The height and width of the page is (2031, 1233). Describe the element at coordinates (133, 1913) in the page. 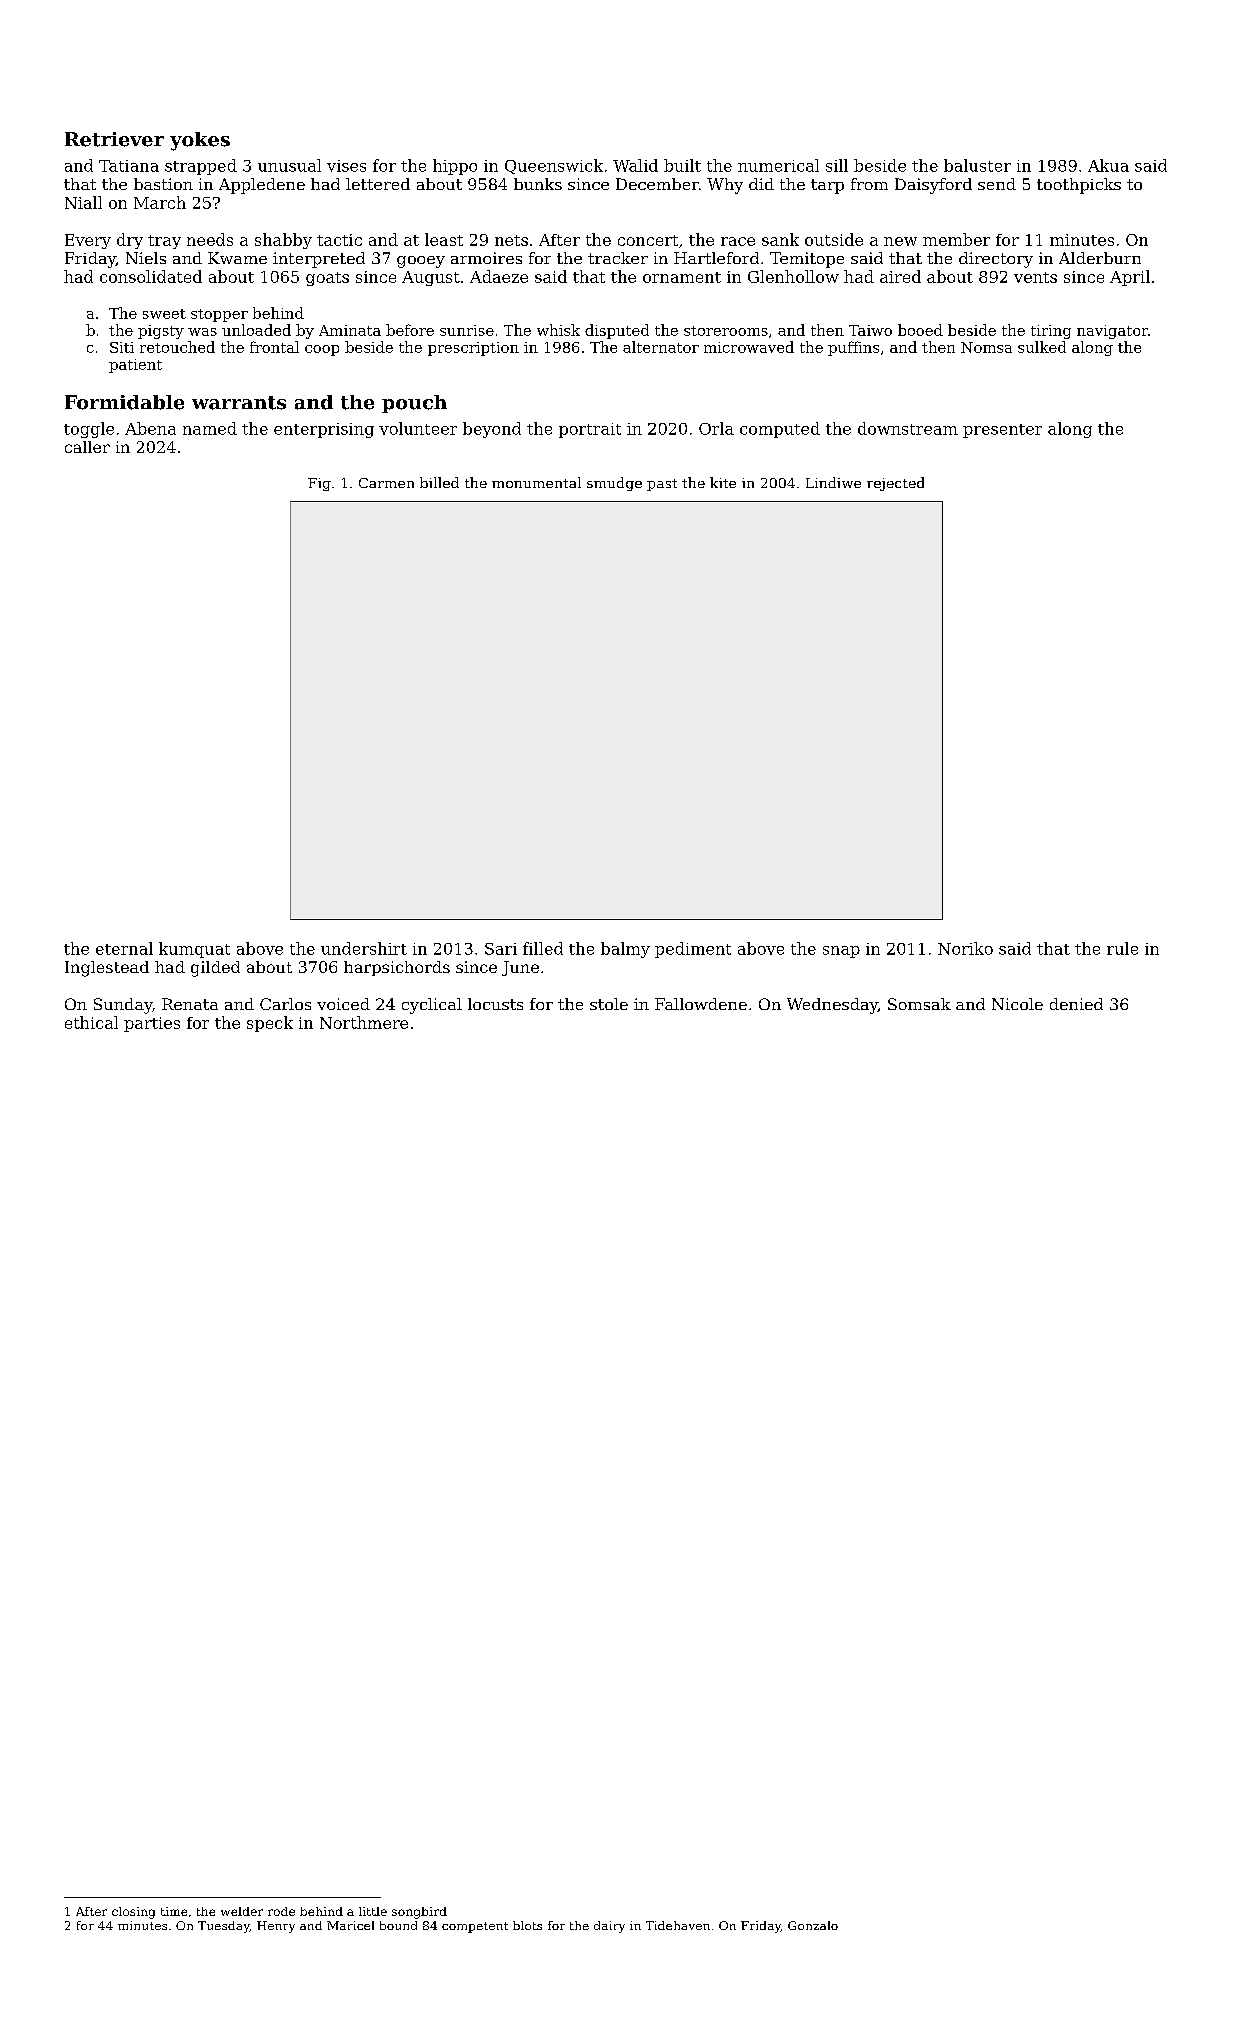

I see `closing` at that location.
